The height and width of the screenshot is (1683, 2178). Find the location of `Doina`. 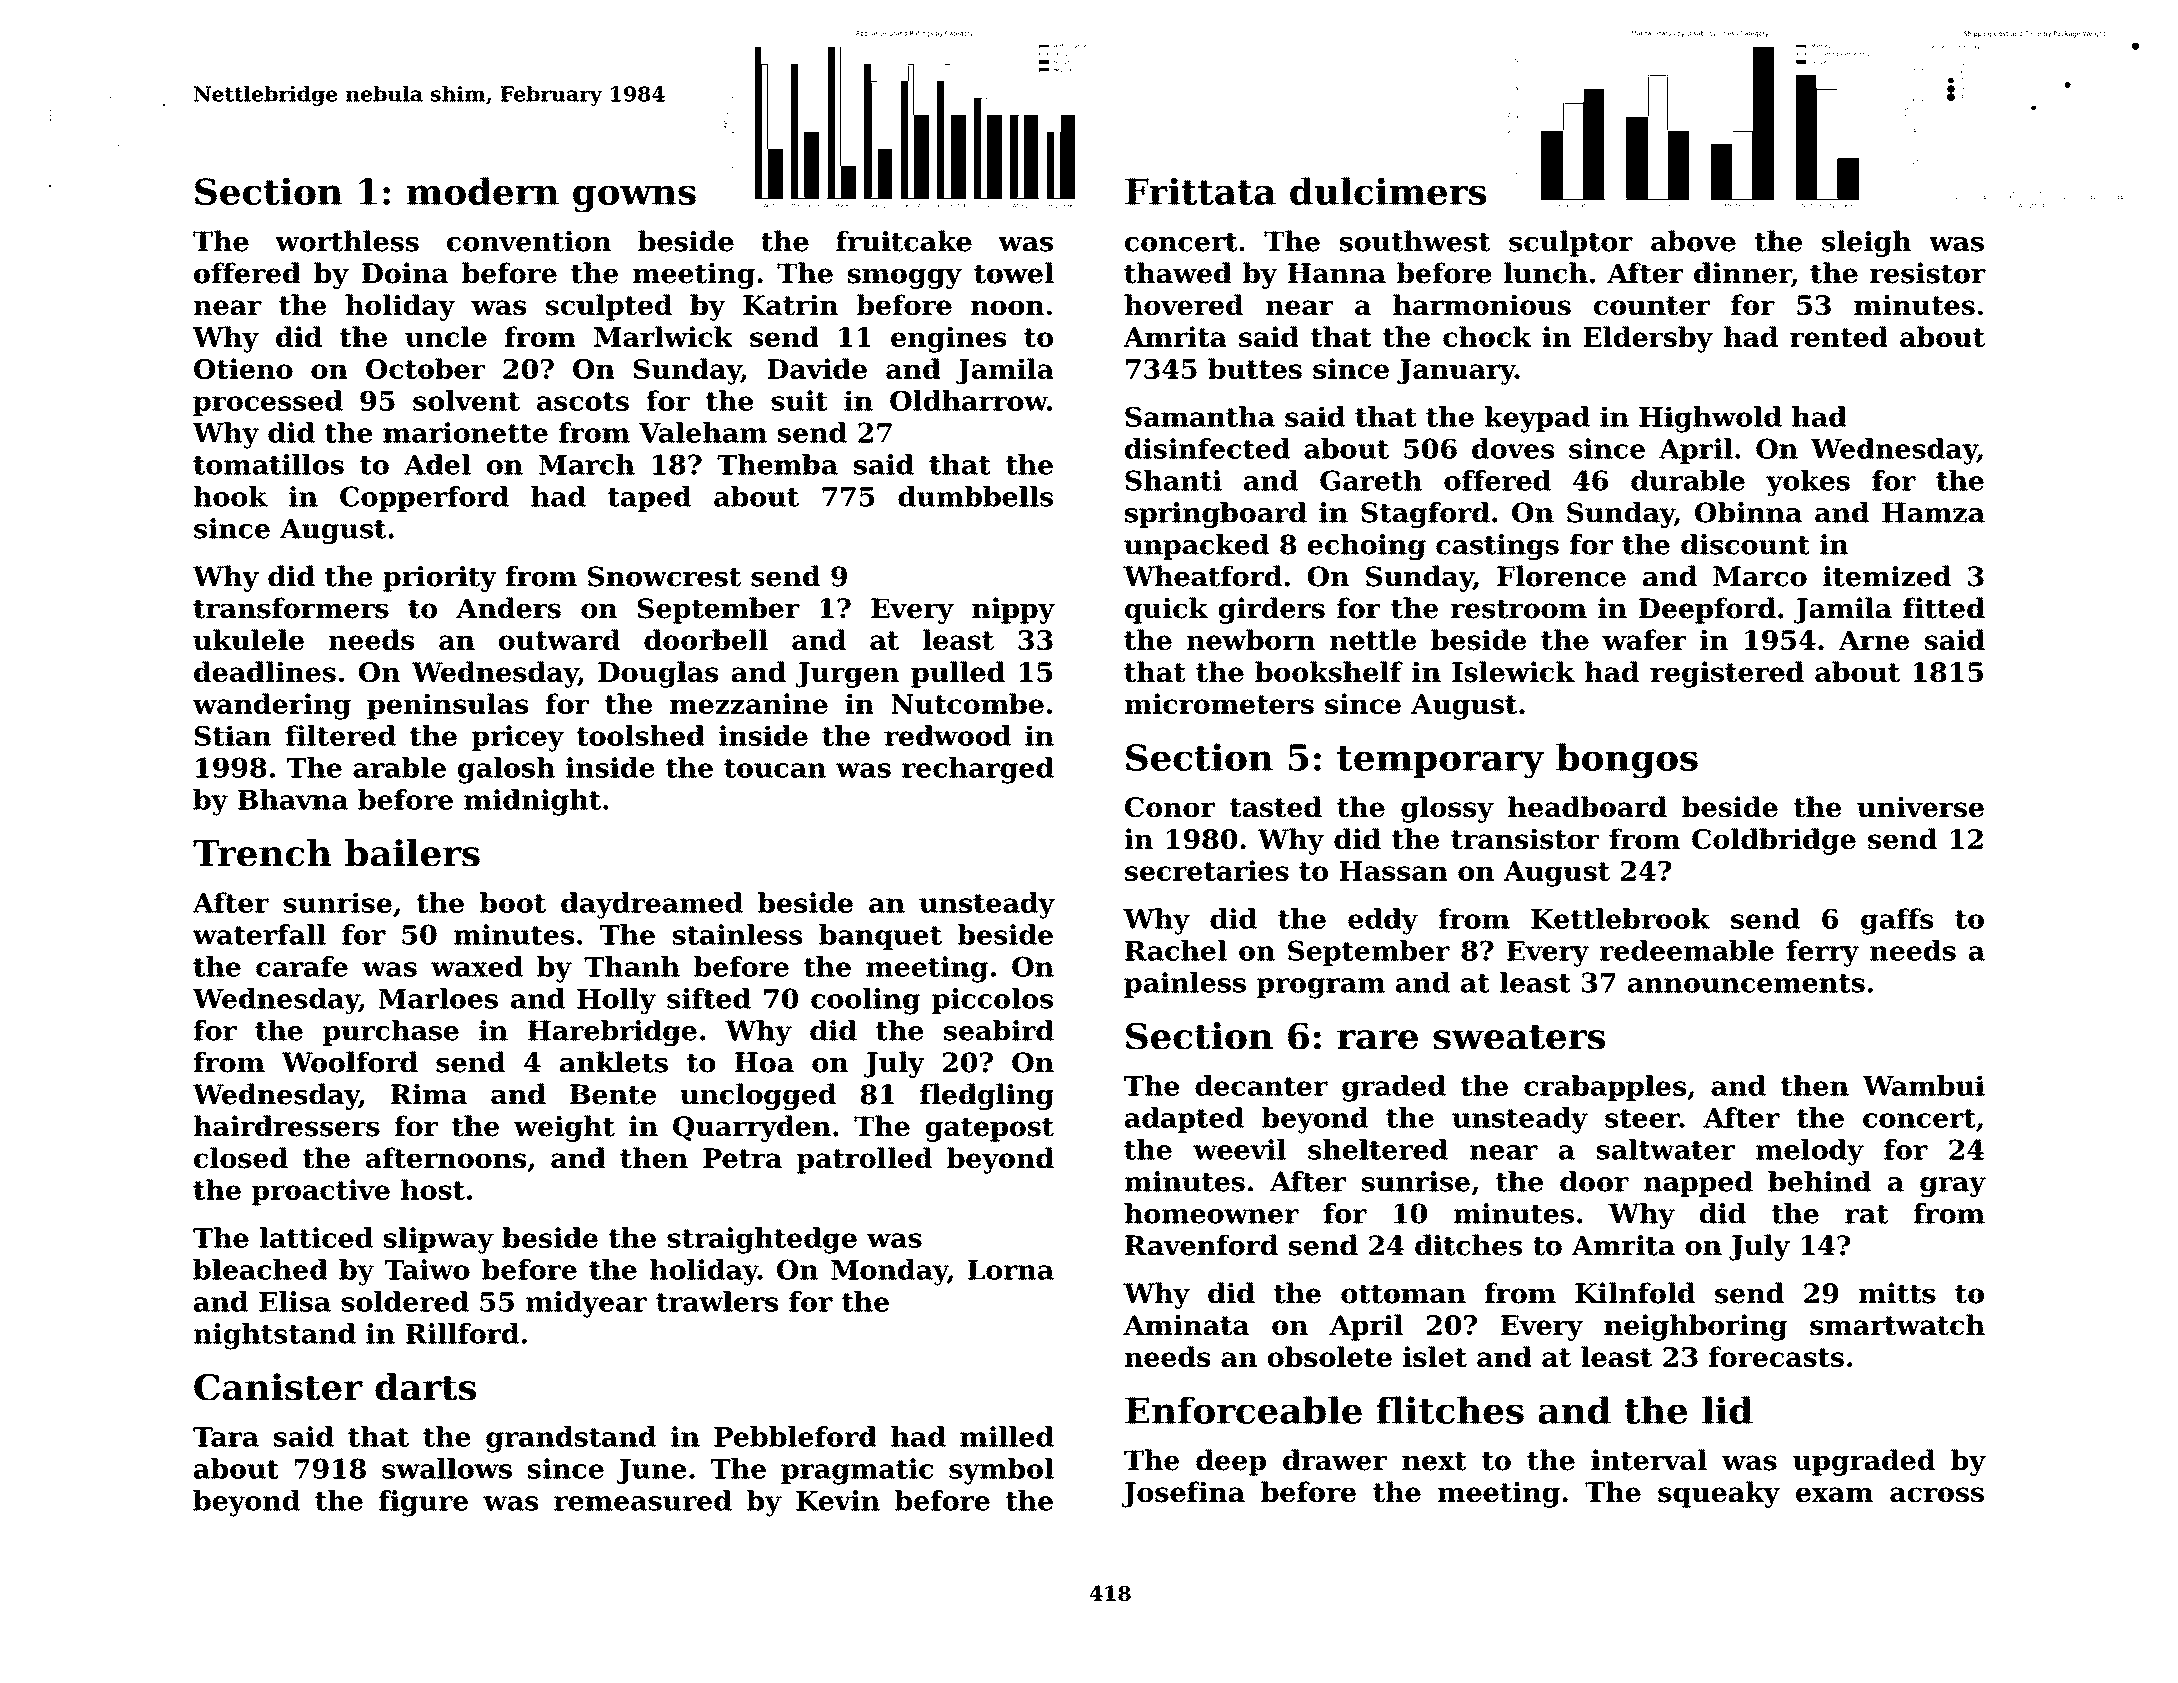

Doina is located at coordinates (405, 273).
